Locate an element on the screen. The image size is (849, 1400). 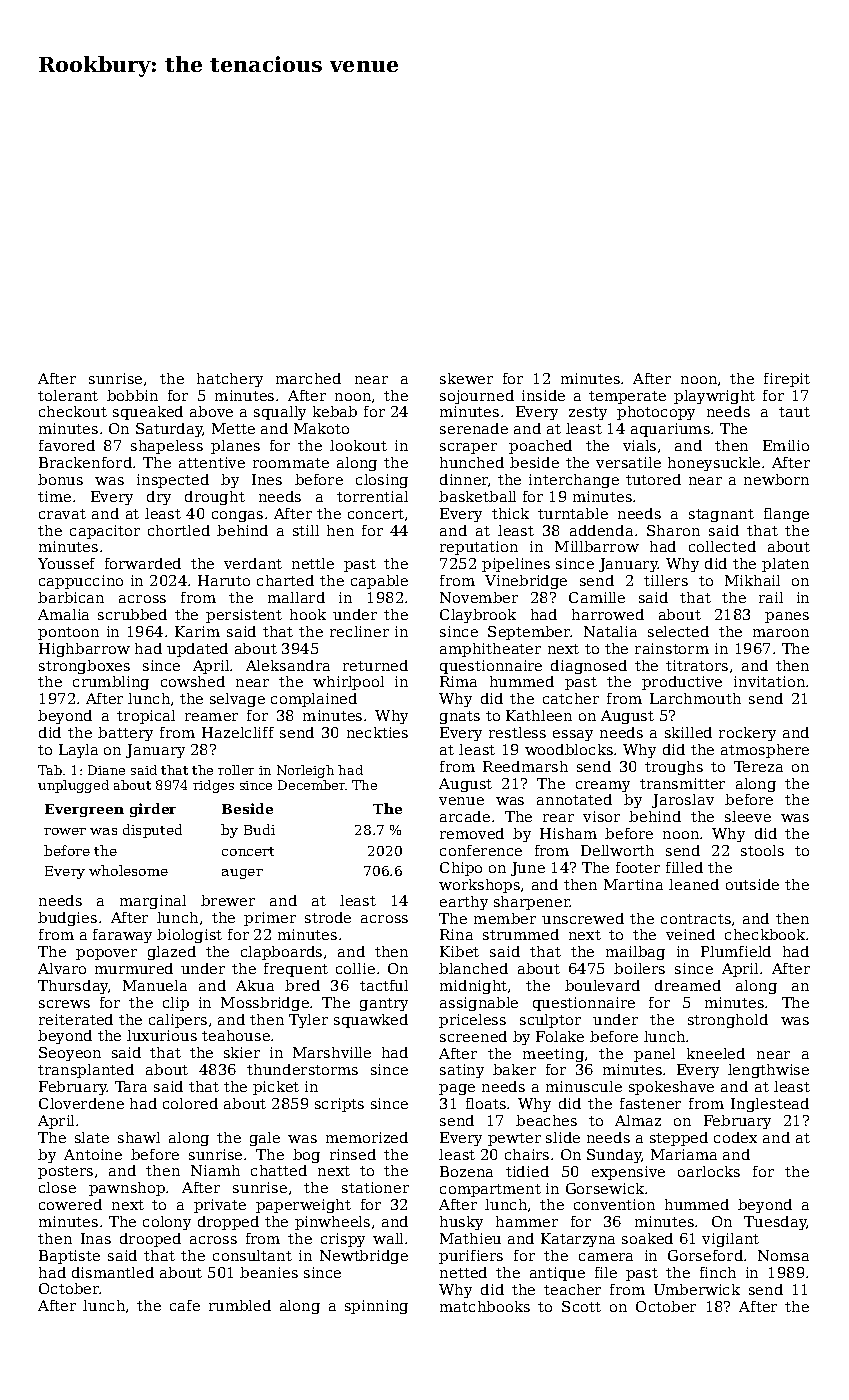
outside is located at coordinates (752, 884).
